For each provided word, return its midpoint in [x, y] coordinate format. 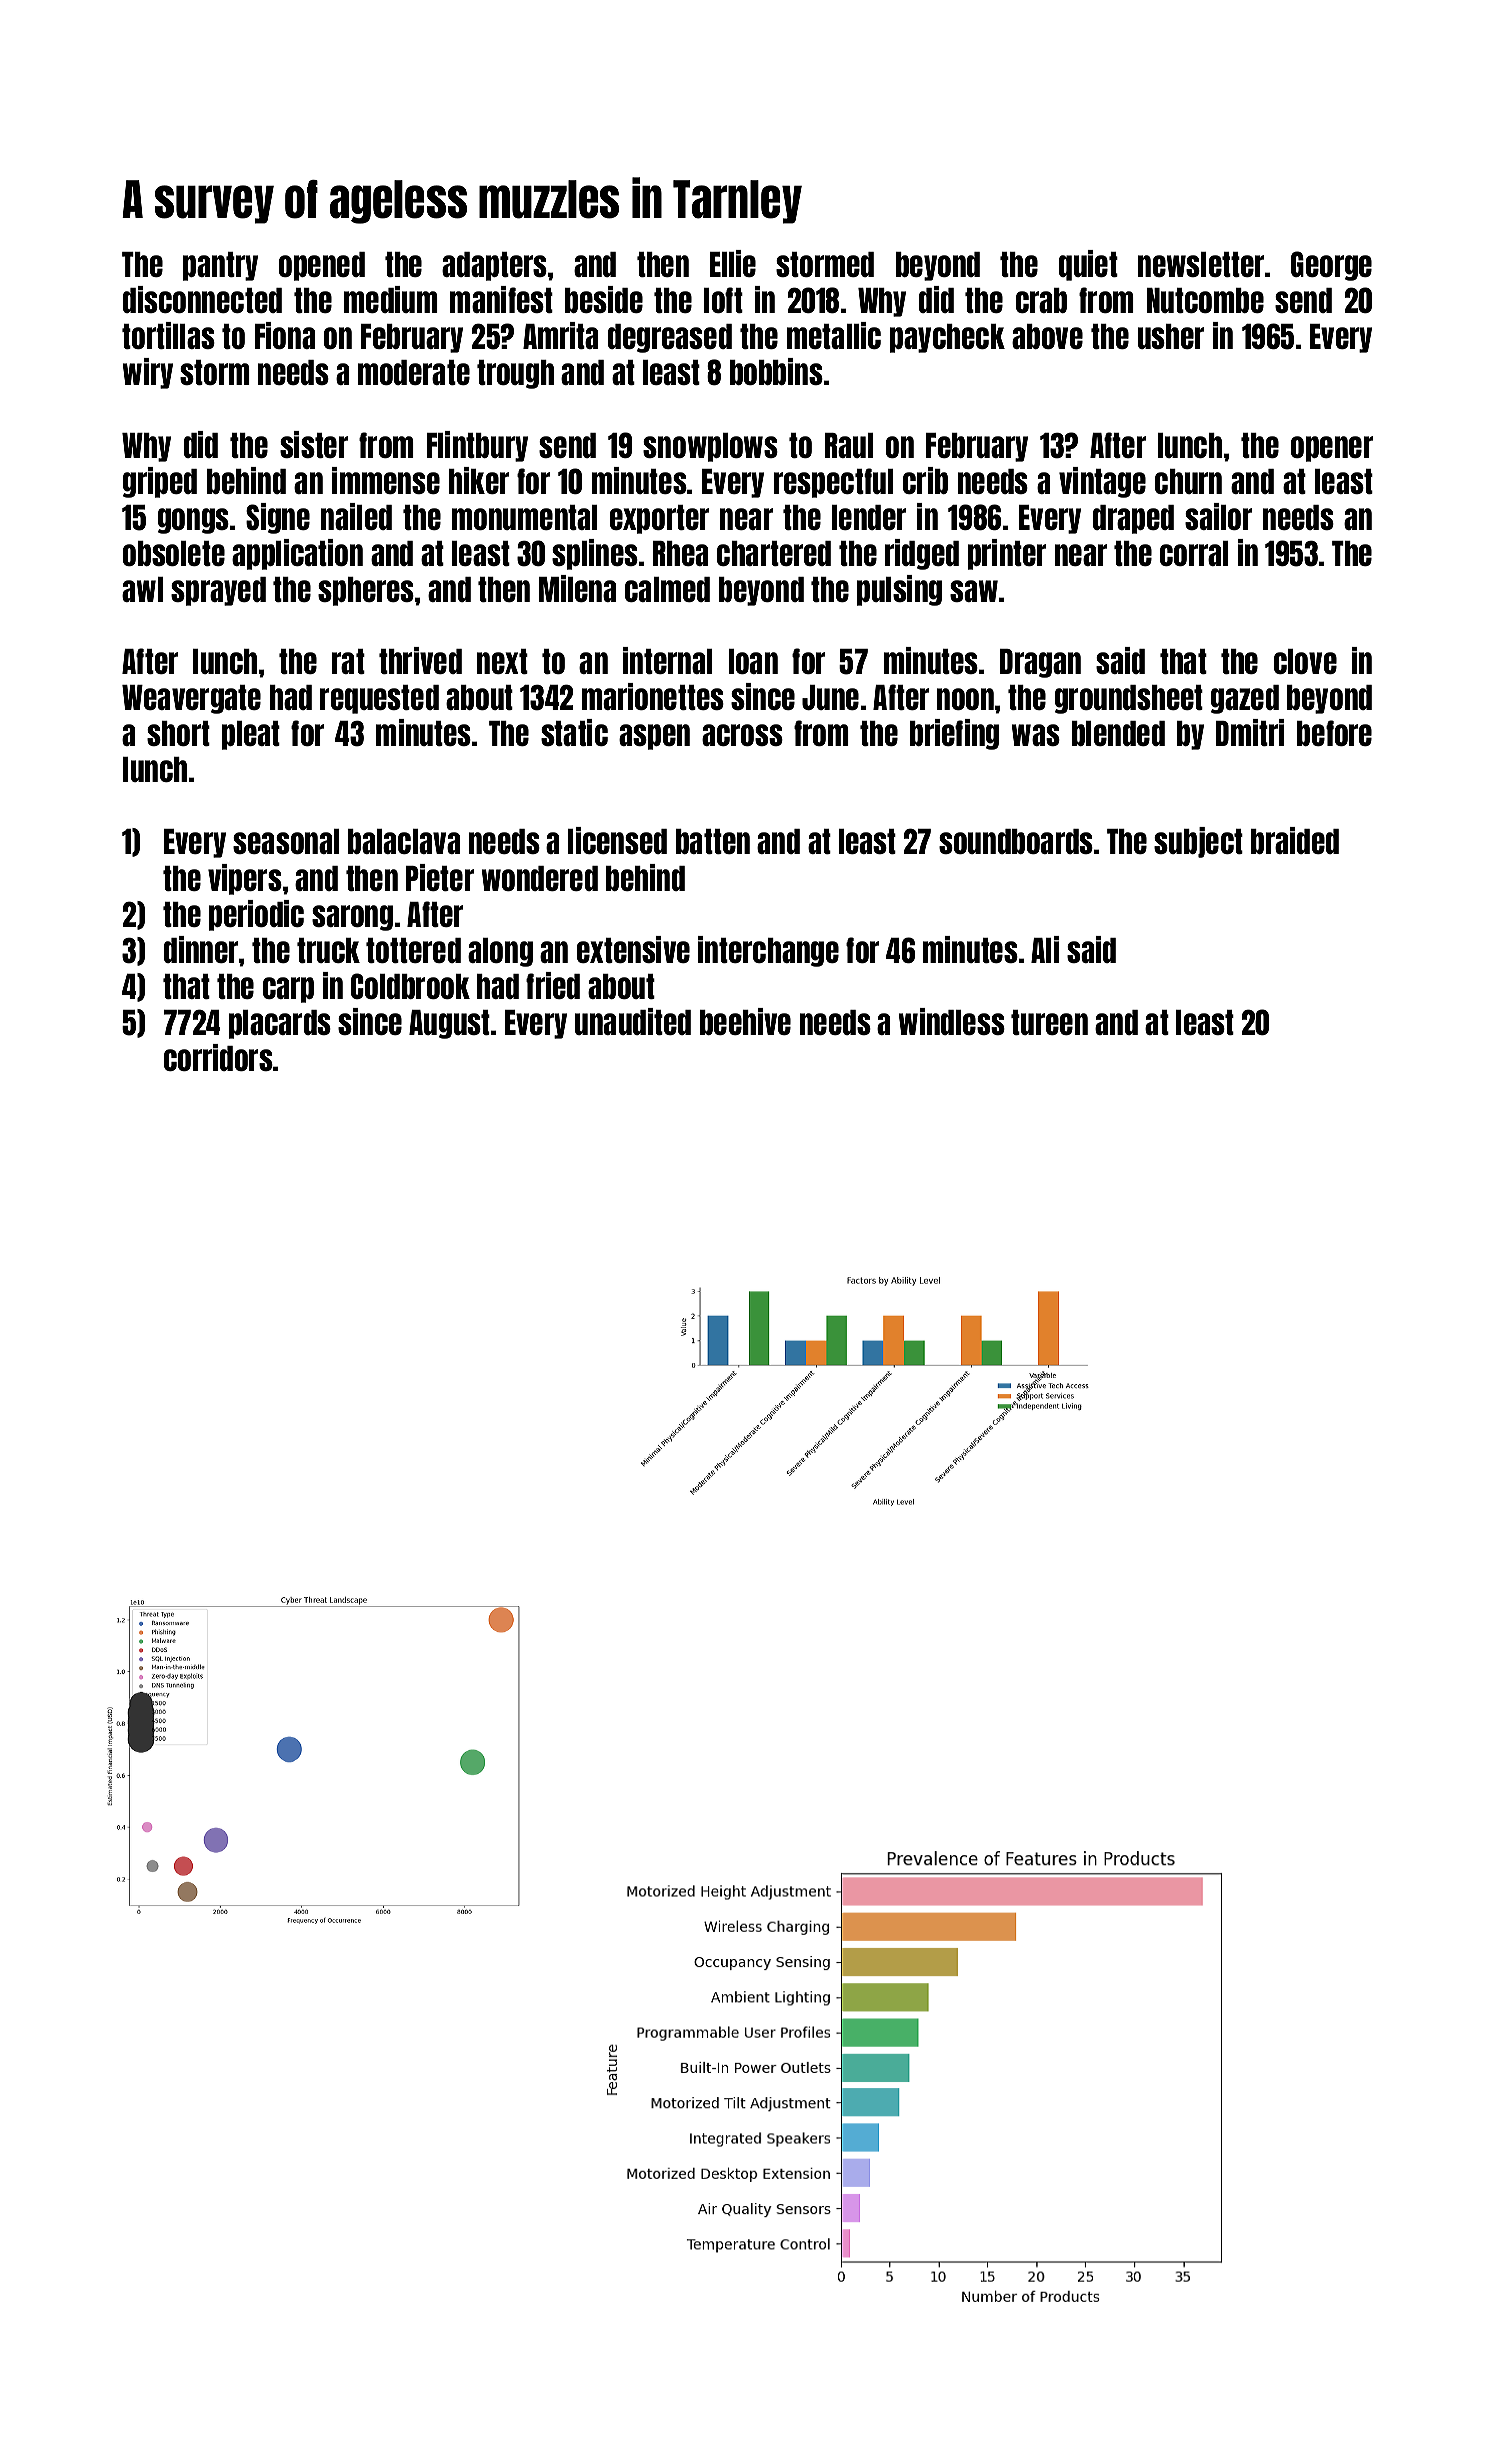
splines [595, 554]
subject [1198, 842]
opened [322, 266]
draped [1133, 519]
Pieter [440, 877]
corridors [218, 1057]
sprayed [218, 591]
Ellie [733, 263]
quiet [1088, 265]
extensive [633, 949]
